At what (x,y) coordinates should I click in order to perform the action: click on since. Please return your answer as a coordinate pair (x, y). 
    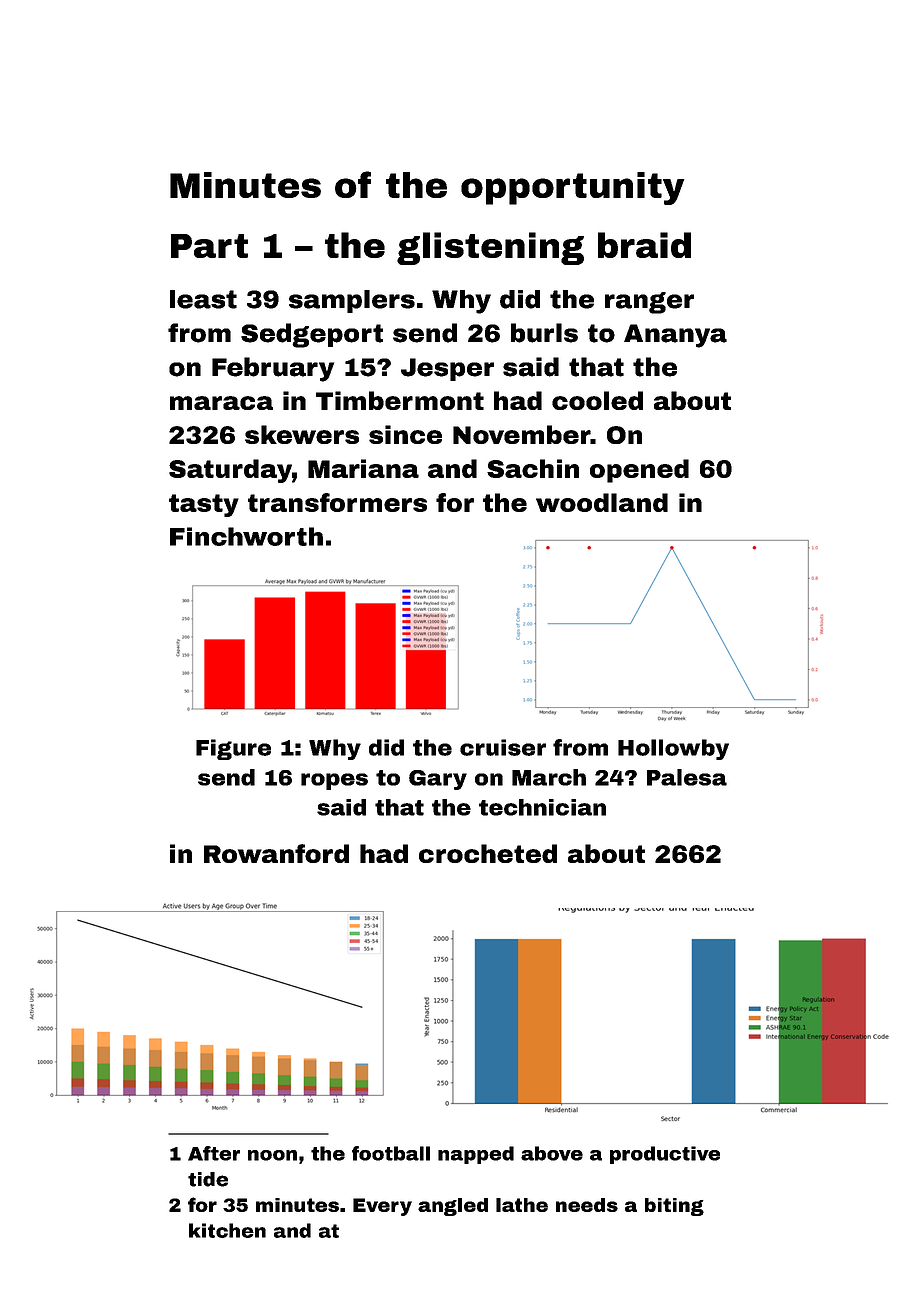
    Looking at the image, I should click on (405, 434).
